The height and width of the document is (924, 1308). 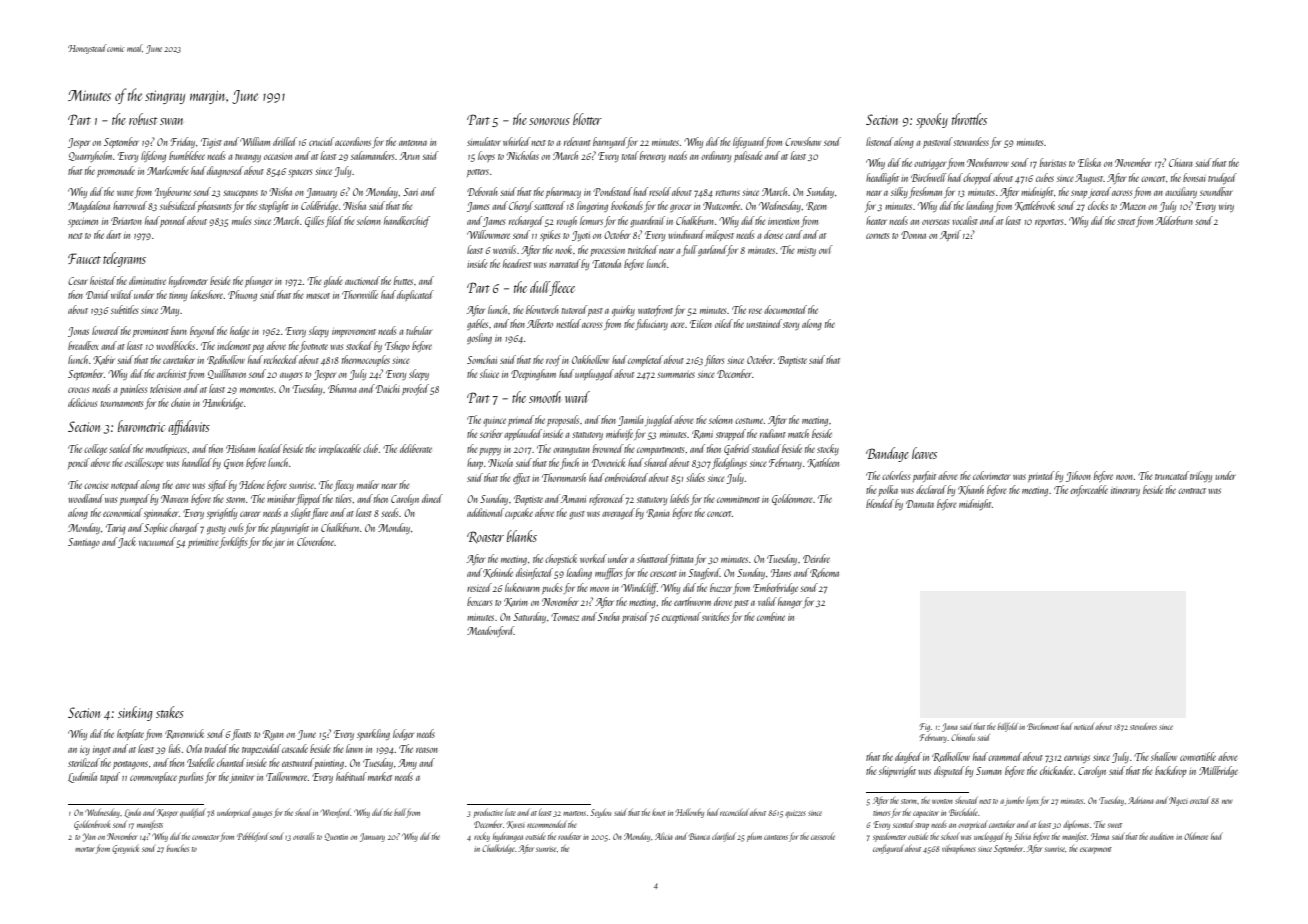 I want to click on throttles, so click(x=969, y=119).
